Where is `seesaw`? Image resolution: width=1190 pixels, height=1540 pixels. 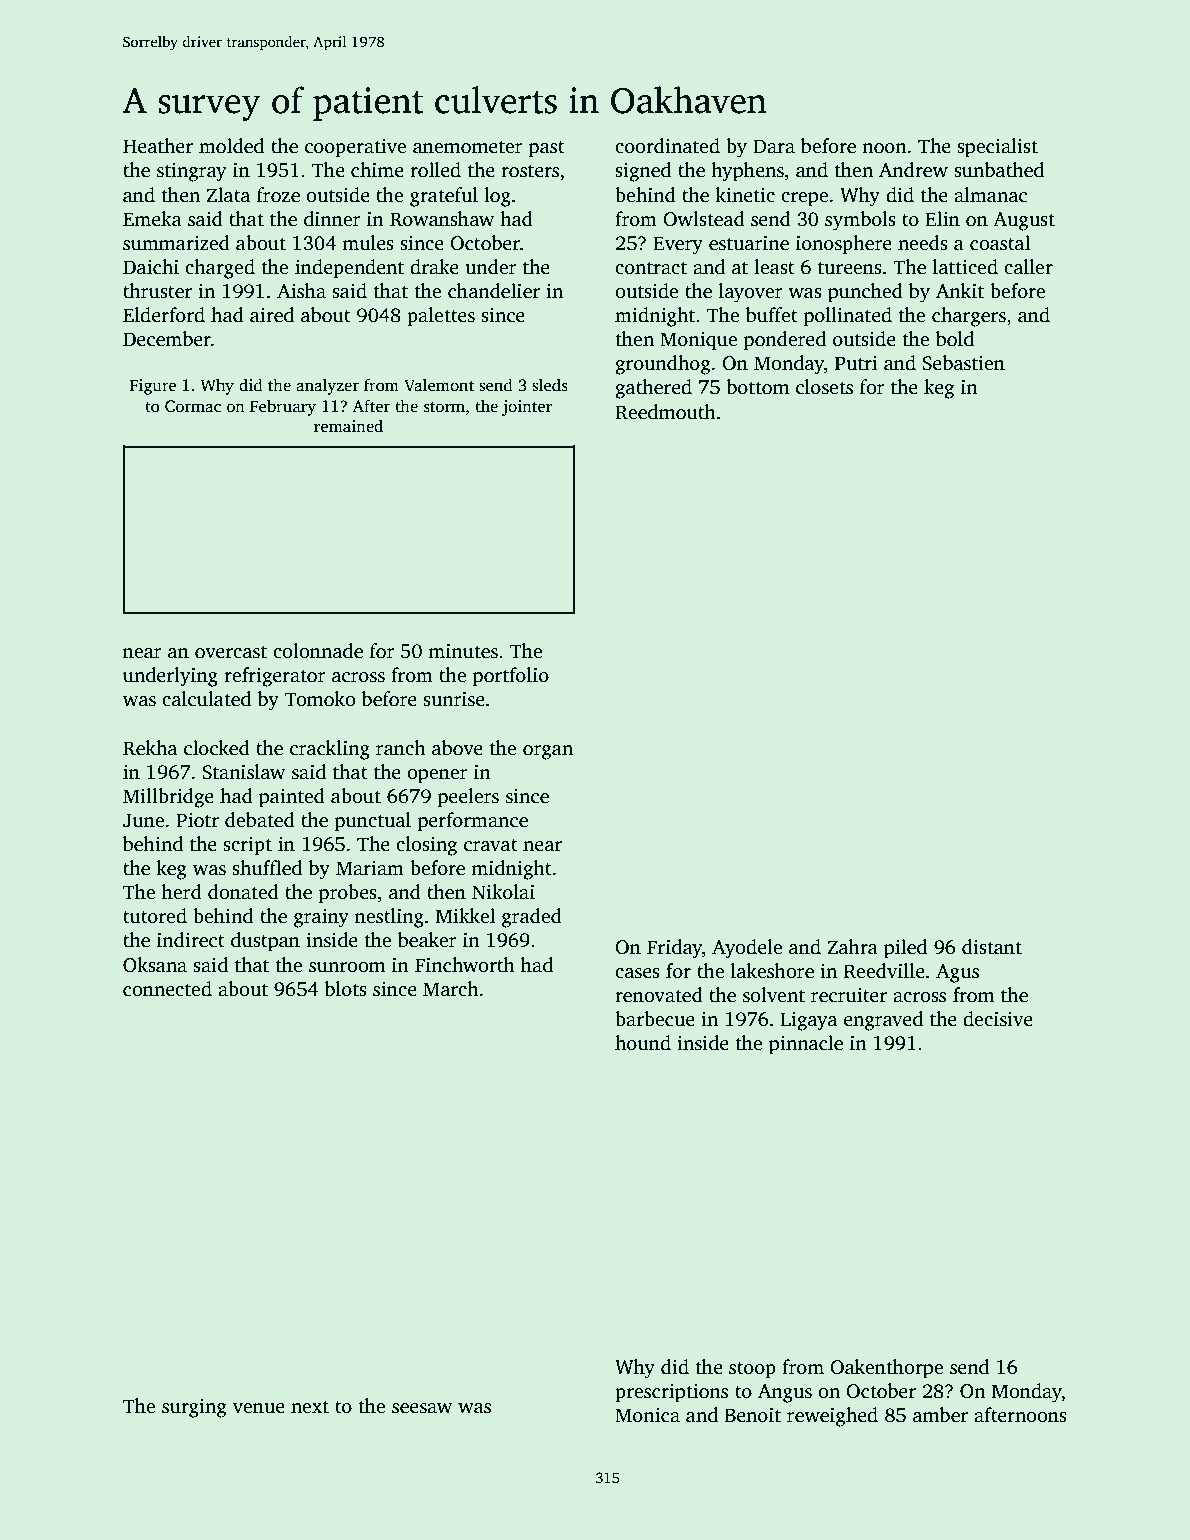 seesaw is located at coordinates (422, 1408).
